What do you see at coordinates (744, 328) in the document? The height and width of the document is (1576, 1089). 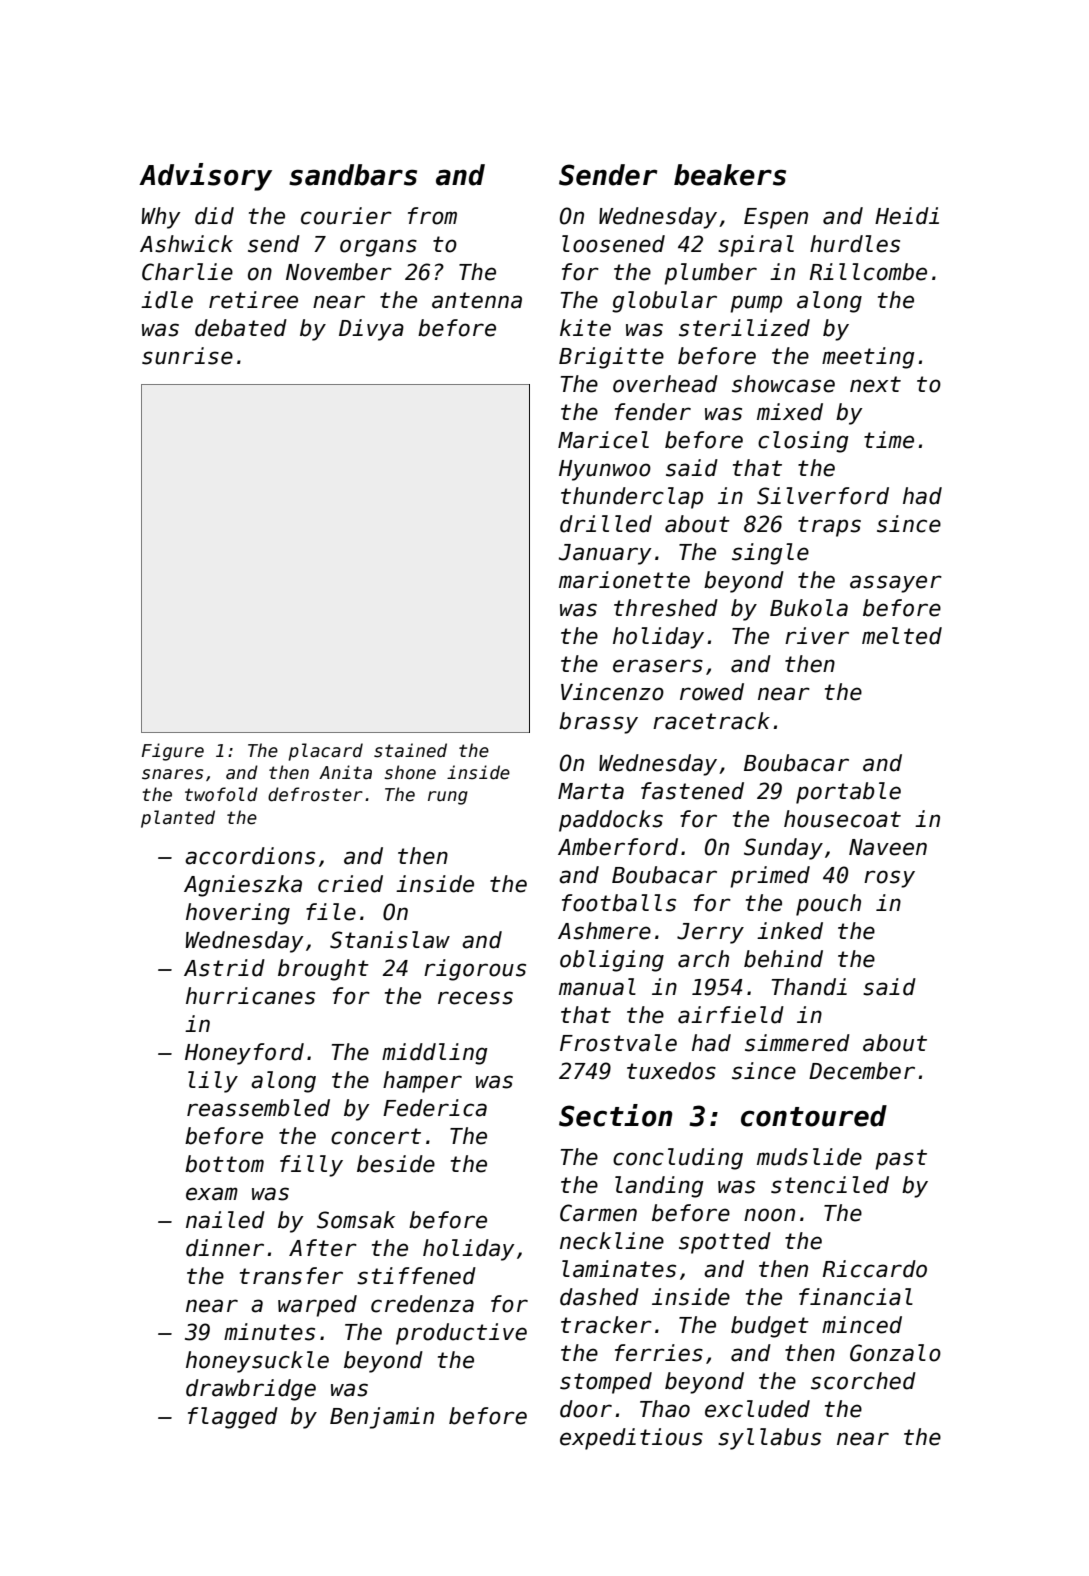 I see `sterilized` at bounding box center [744, 328].
